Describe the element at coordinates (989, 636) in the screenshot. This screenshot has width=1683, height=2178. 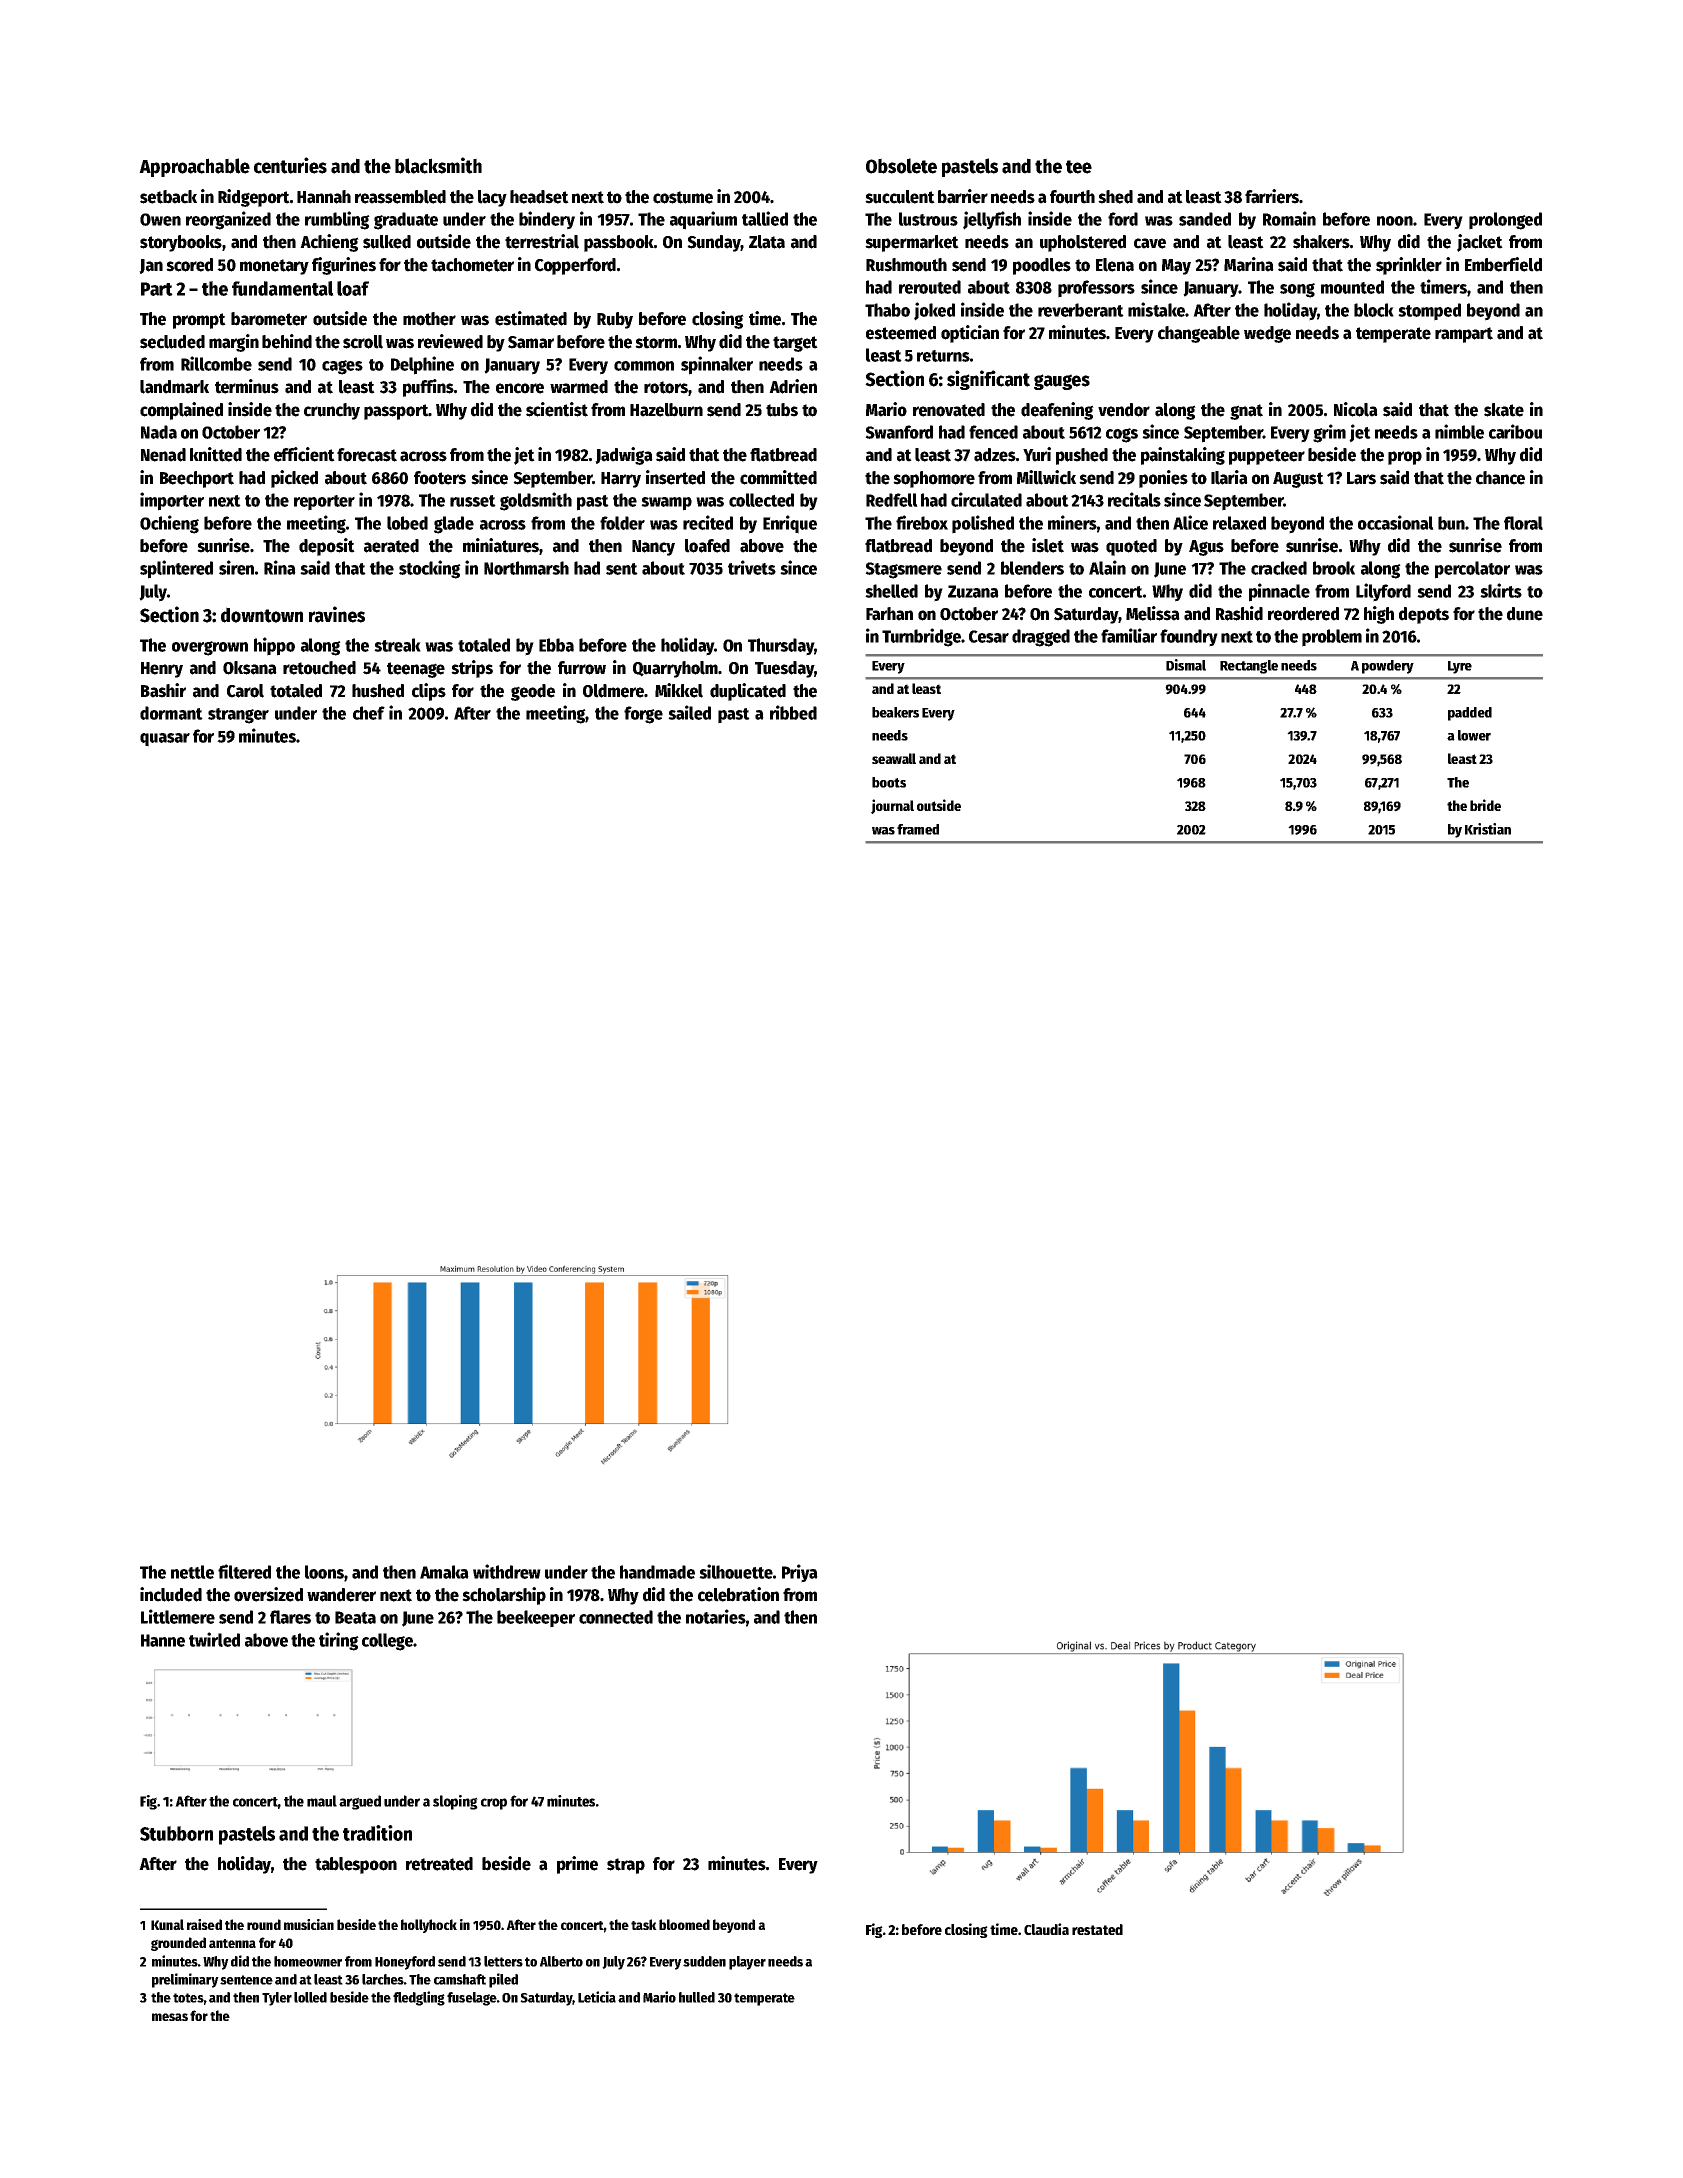
I see `Cesar` at that location.
